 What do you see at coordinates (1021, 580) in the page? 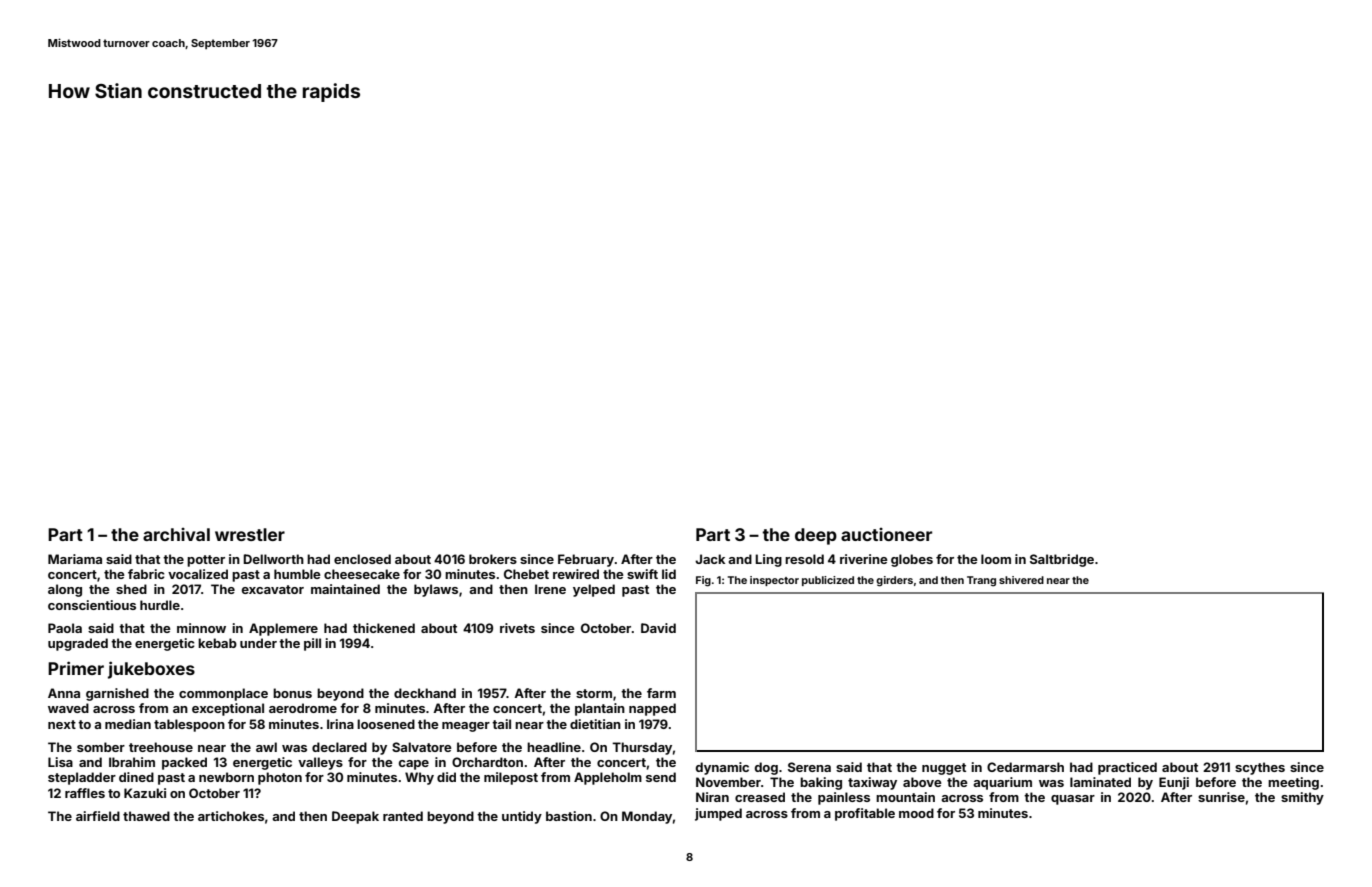
I see `shivered` at bounding box center [1021, 580].
